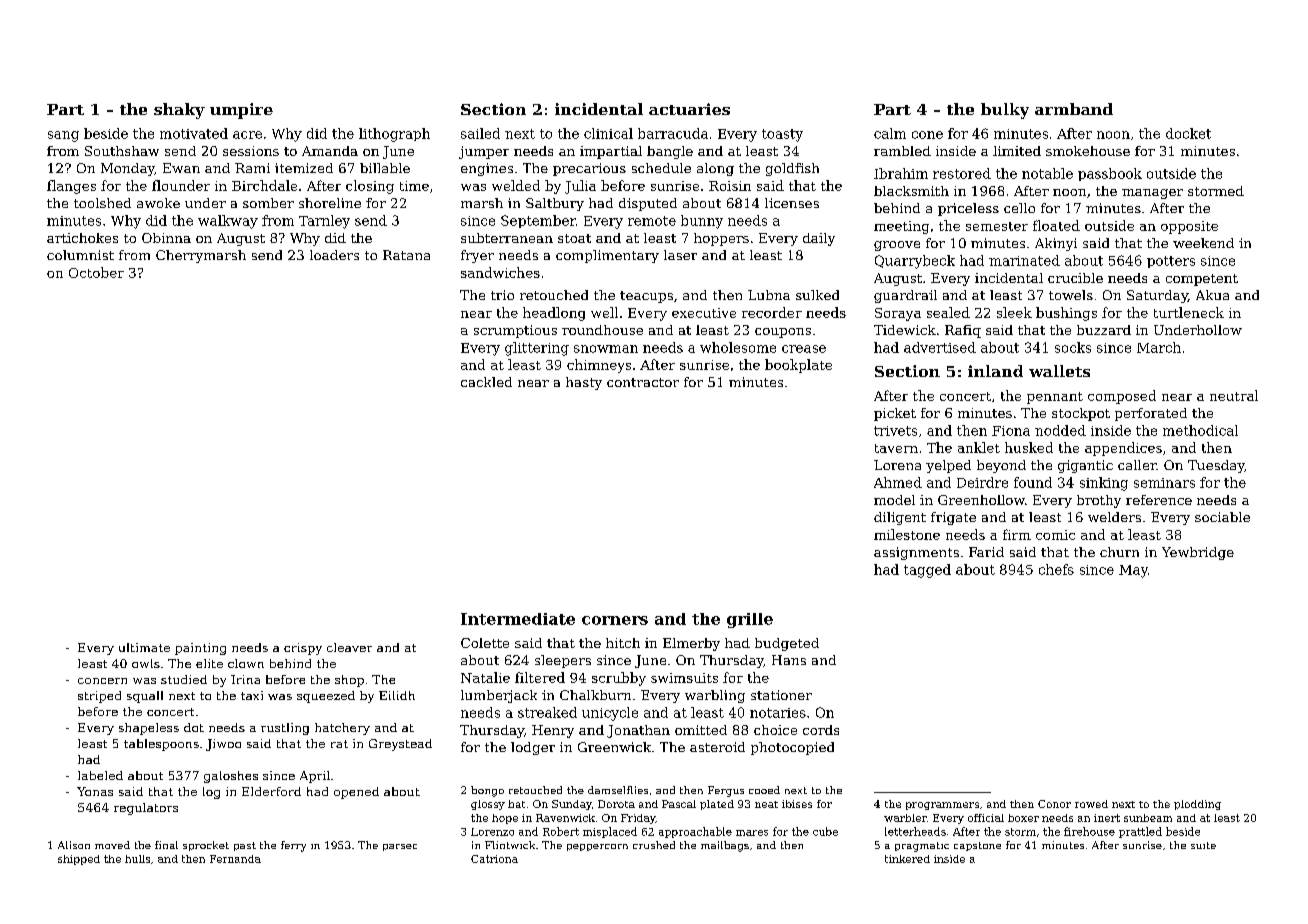  What do you see at coordinates (144, 647) in the page?
I see `ultimate` at bounding box center [144, 647].
